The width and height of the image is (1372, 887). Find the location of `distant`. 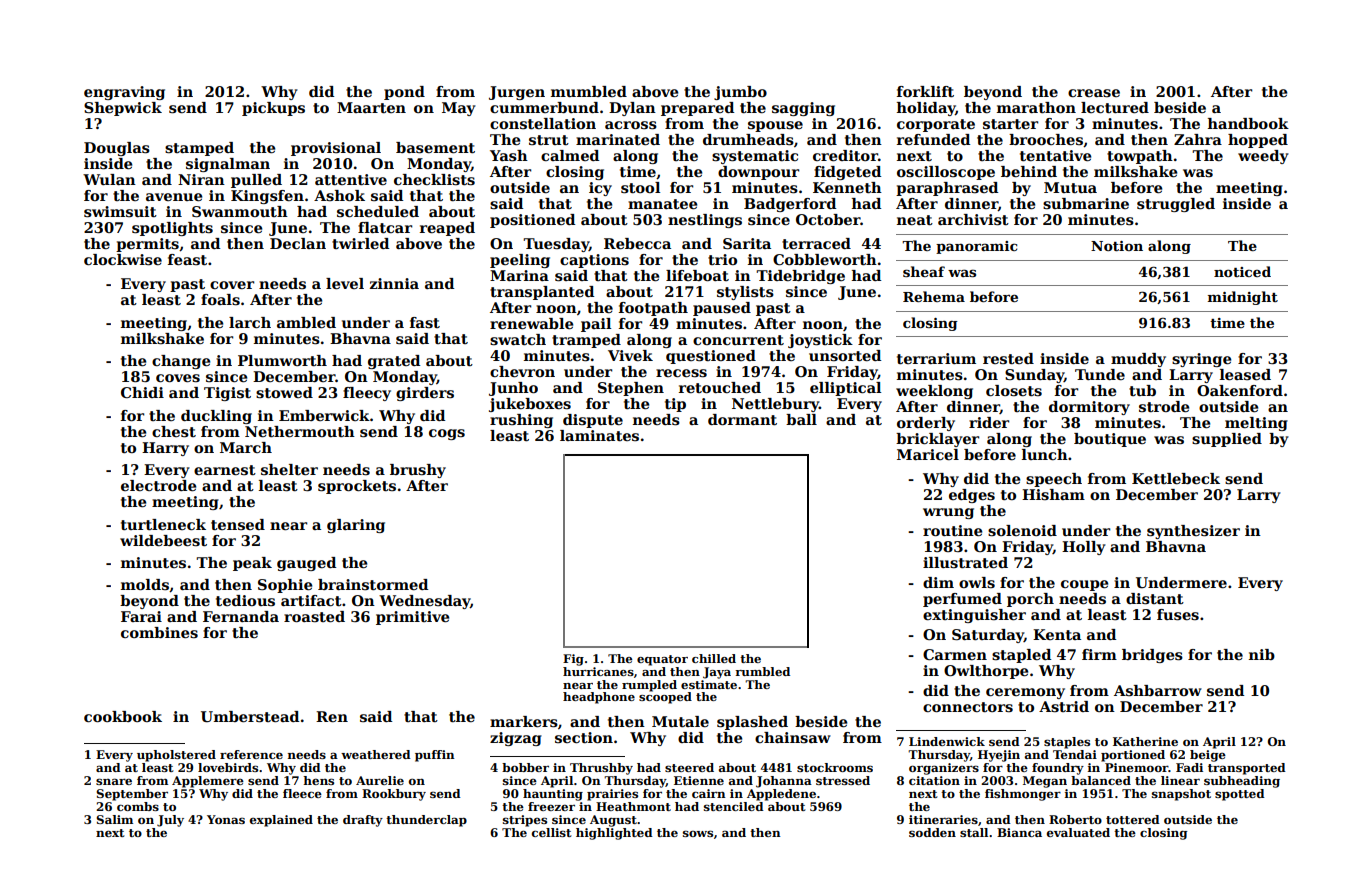

distant is located at coordinates (1155, 599).
